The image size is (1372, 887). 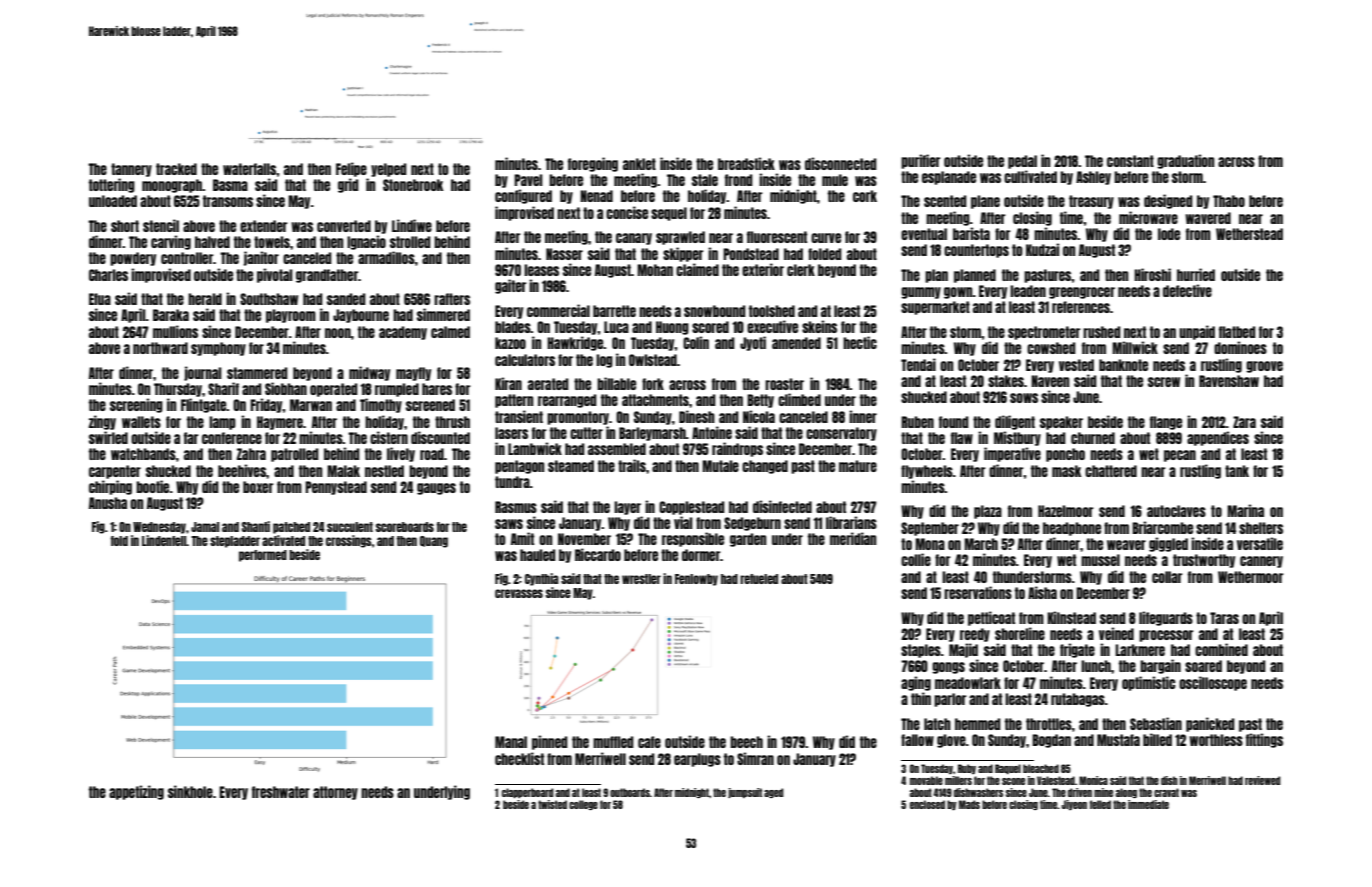 I want to click on staples, so click(x=921, y=651).
